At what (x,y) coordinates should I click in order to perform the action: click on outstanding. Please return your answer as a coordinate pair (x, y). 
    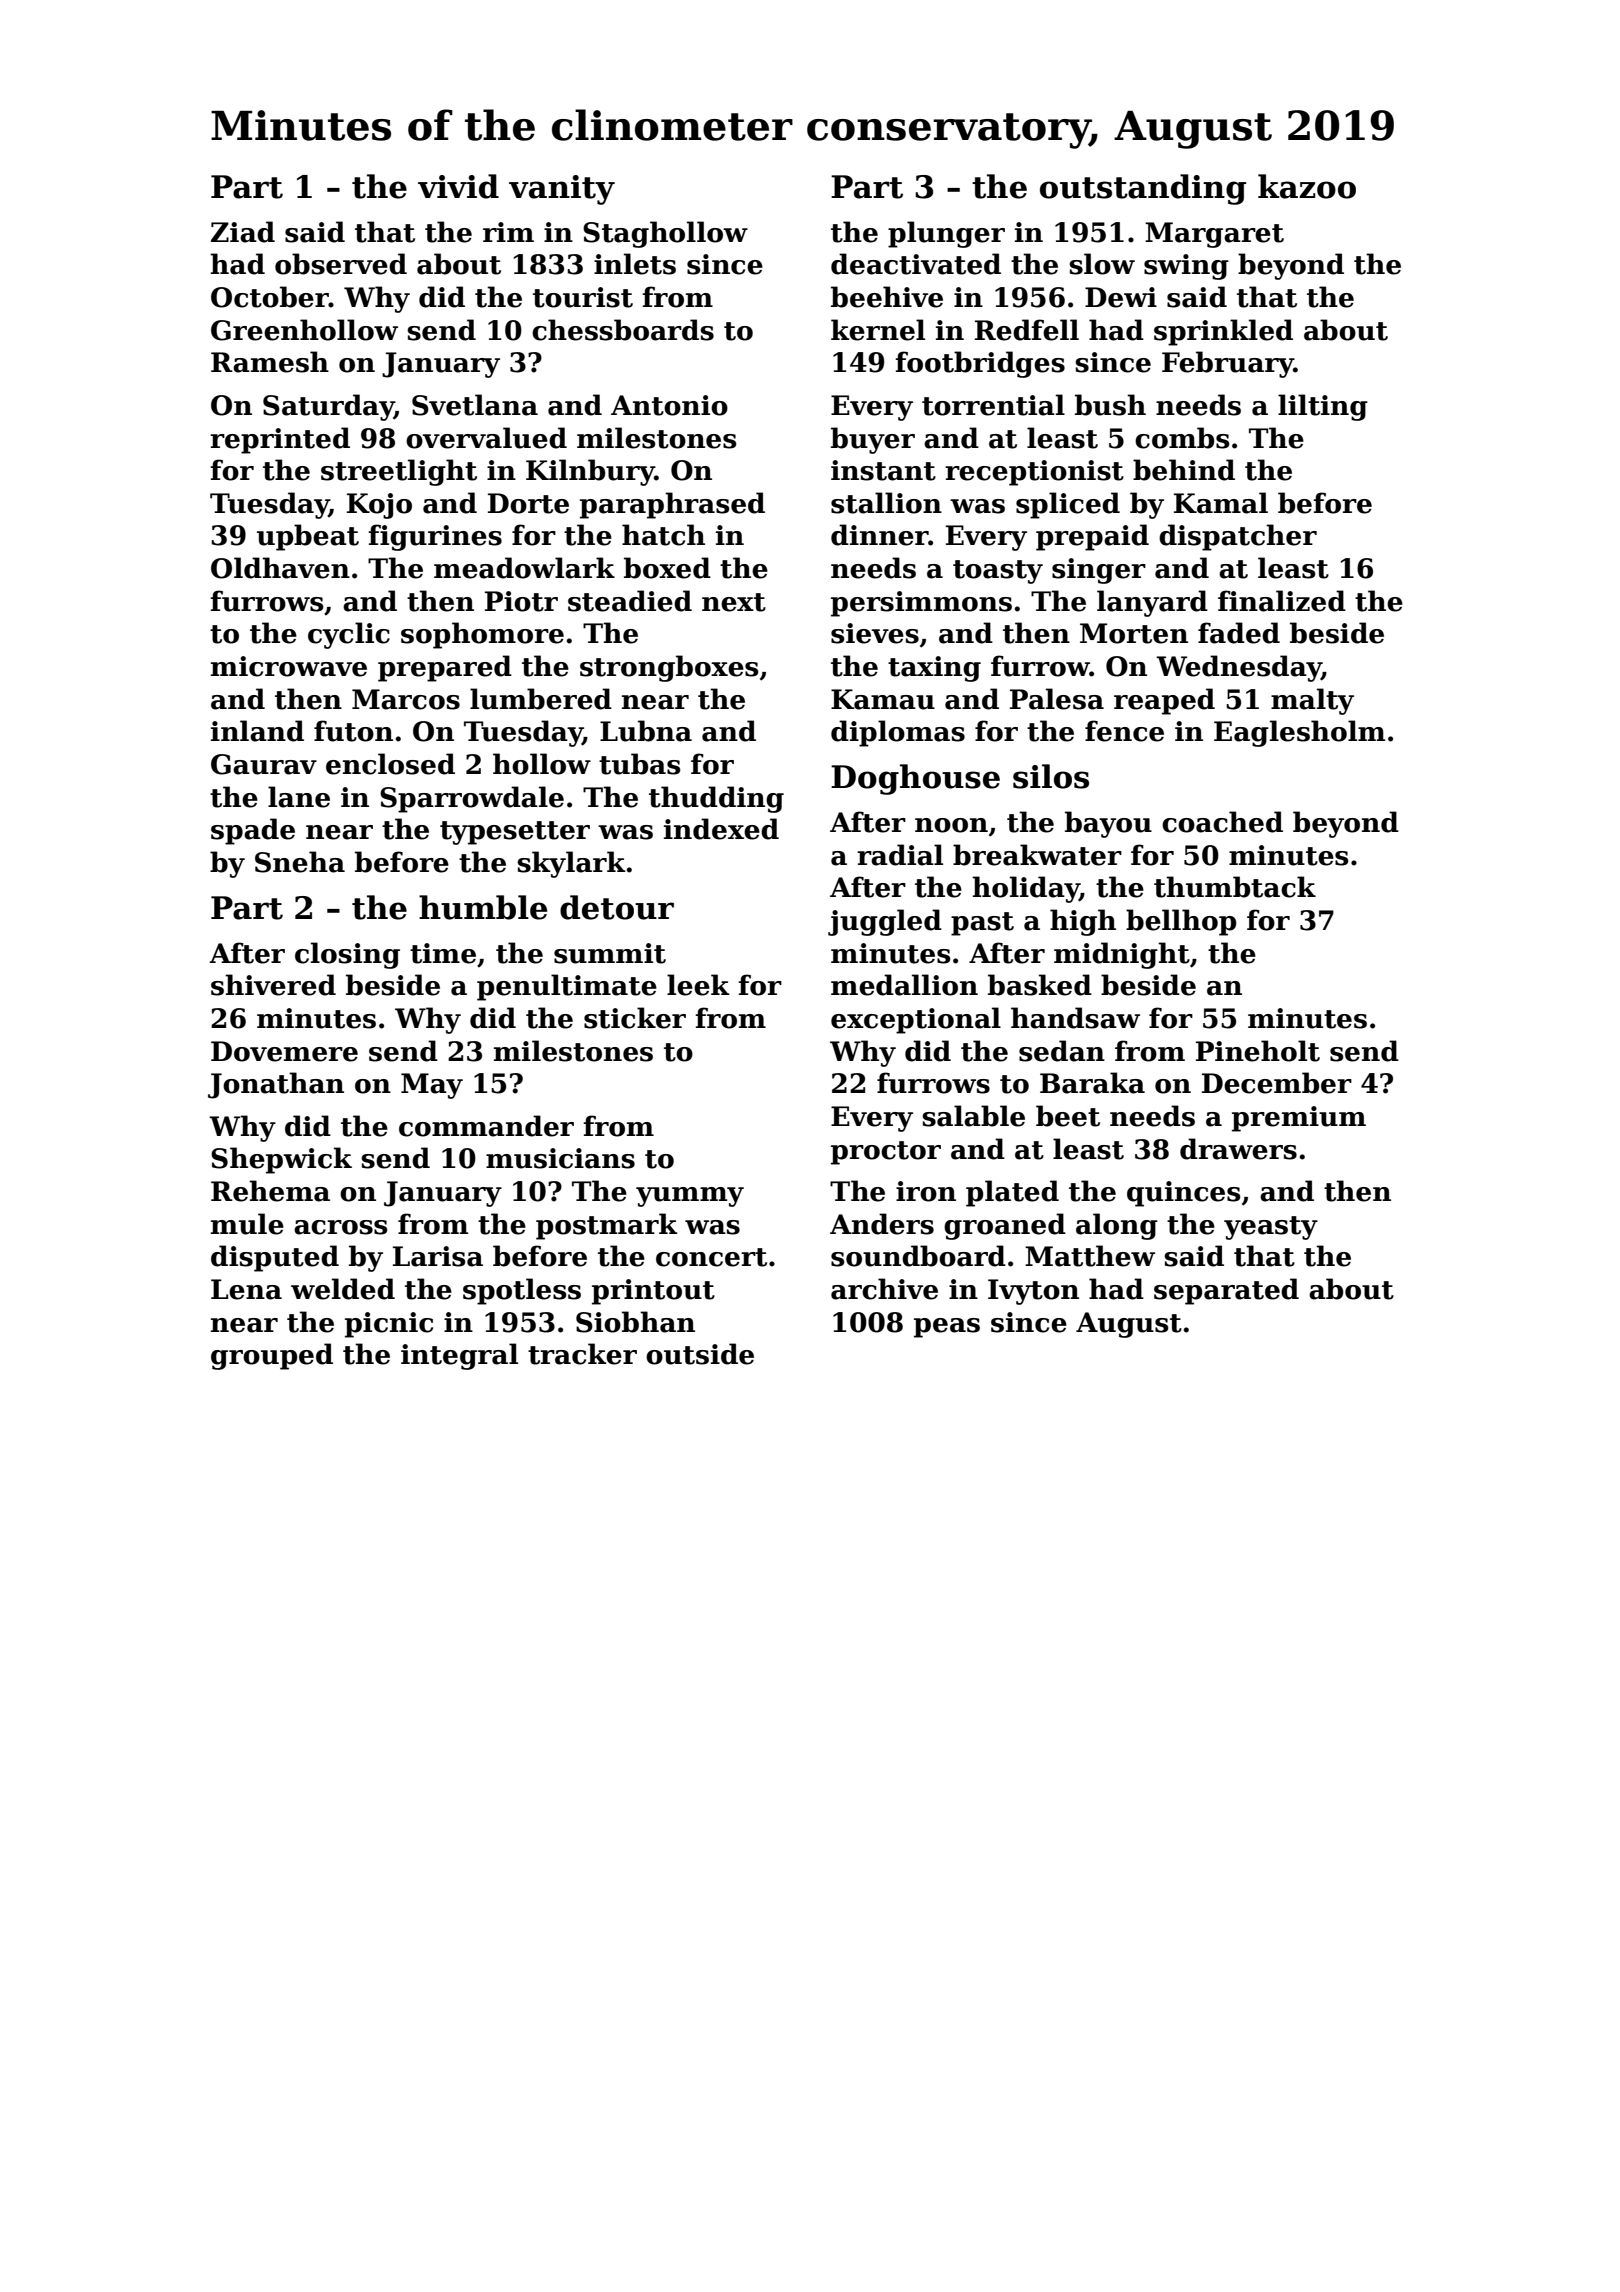
    Looking at the image, I should click on (1143, 189).
